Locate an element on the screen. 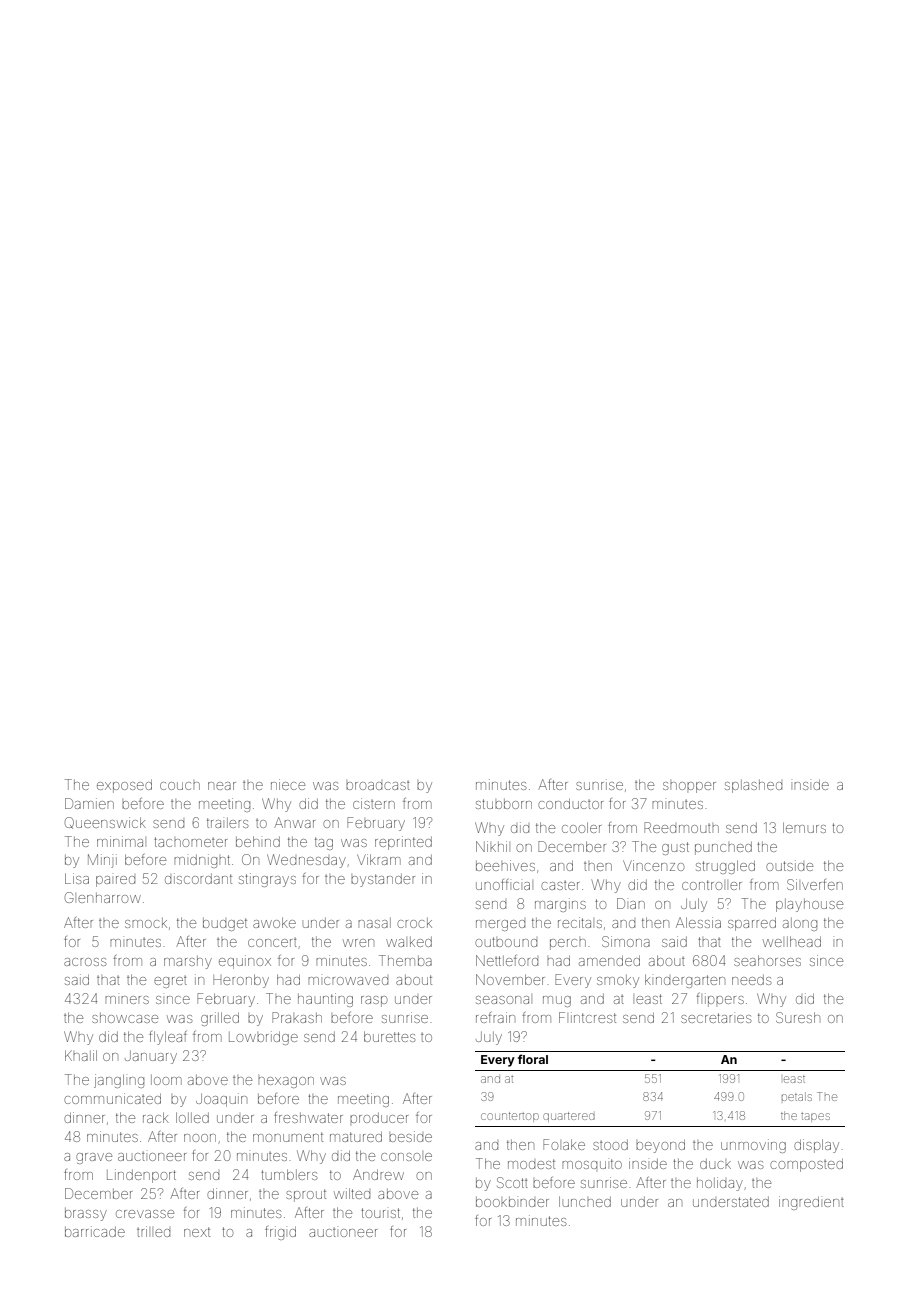 This screenshot has height=1316, width=908. lemurs is located at coordinates (804, 827).
